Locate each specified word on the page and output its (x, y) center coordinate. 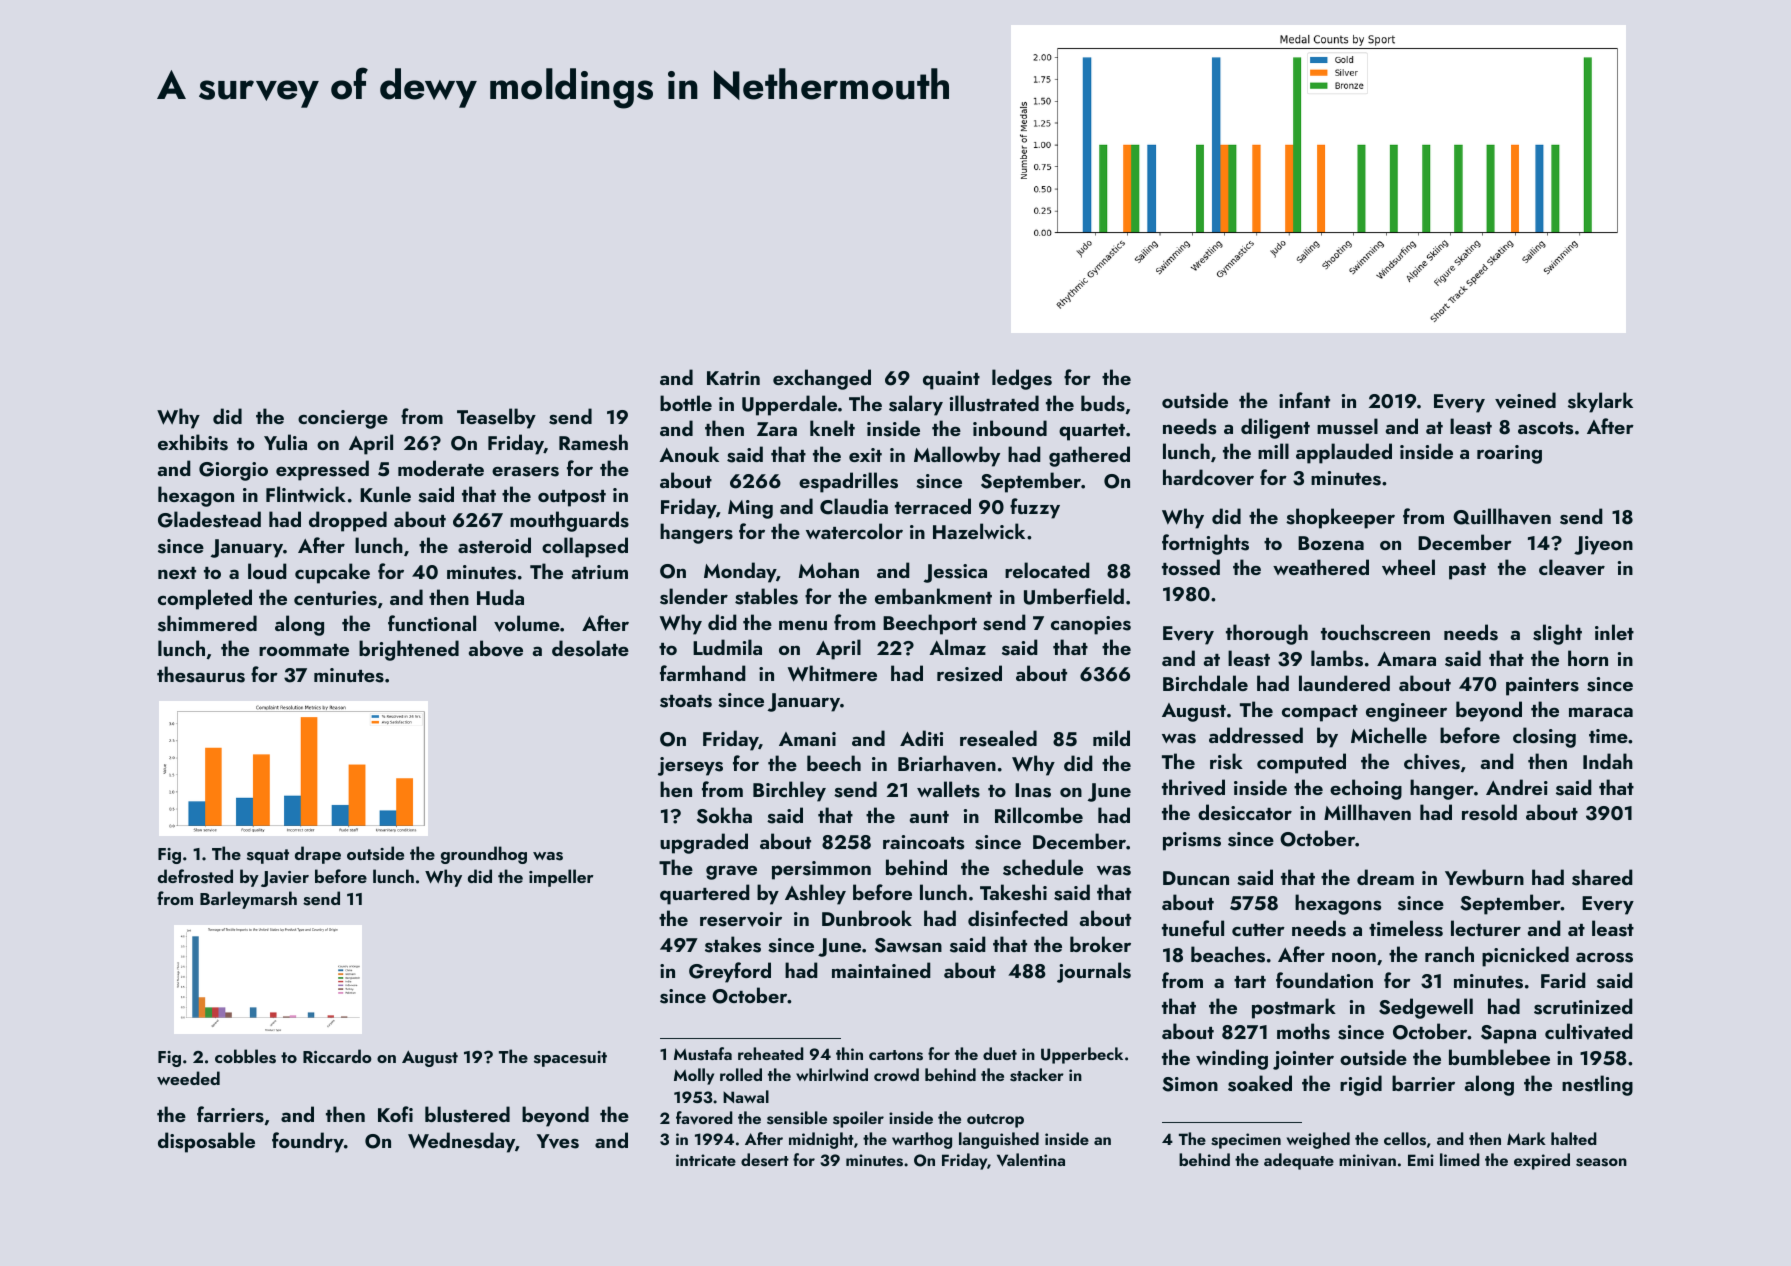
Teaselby (496, 418)
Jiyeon (1603, 545)
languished (999, 1140)
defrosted (195, 876)
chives (1432, 761)
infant (1304, 400)
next (177, 573)
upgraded (704, 843)
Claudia (854, 506)
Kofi (395, 1114)
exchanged (822, 379)
